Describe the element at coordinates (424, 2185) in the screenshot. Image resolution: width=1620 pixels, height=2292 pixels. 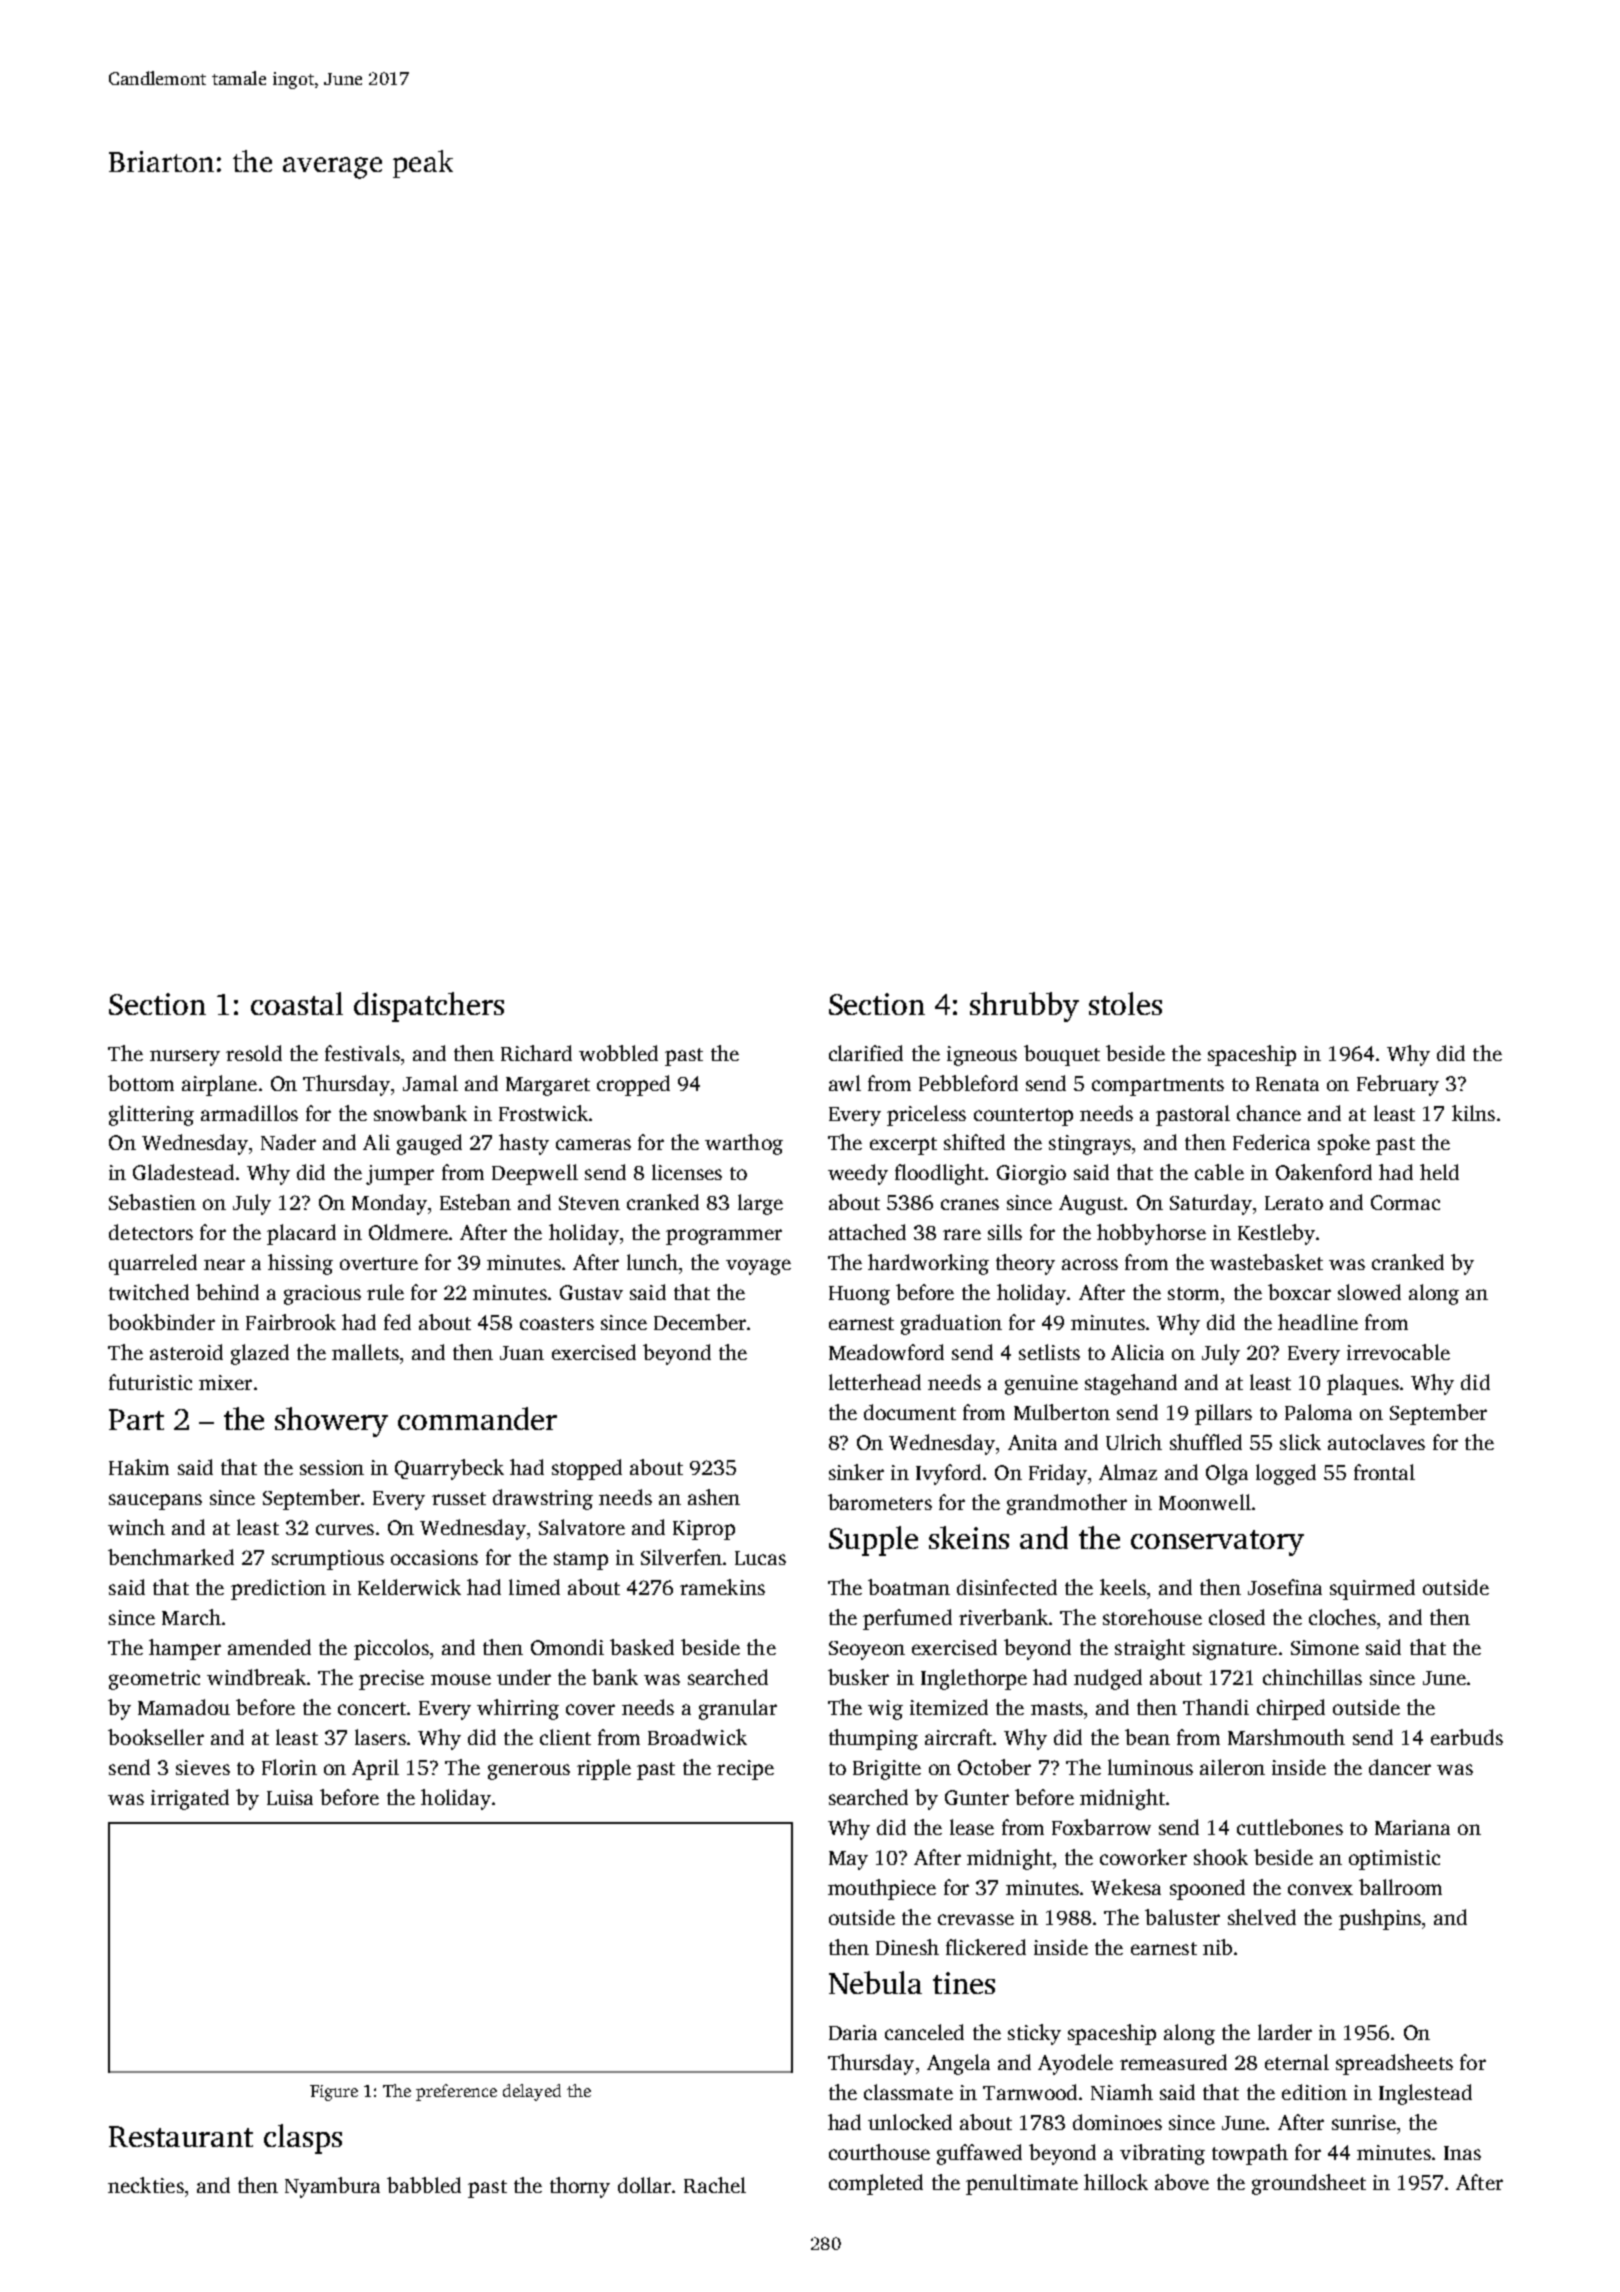
I see `babbled` at that location.
